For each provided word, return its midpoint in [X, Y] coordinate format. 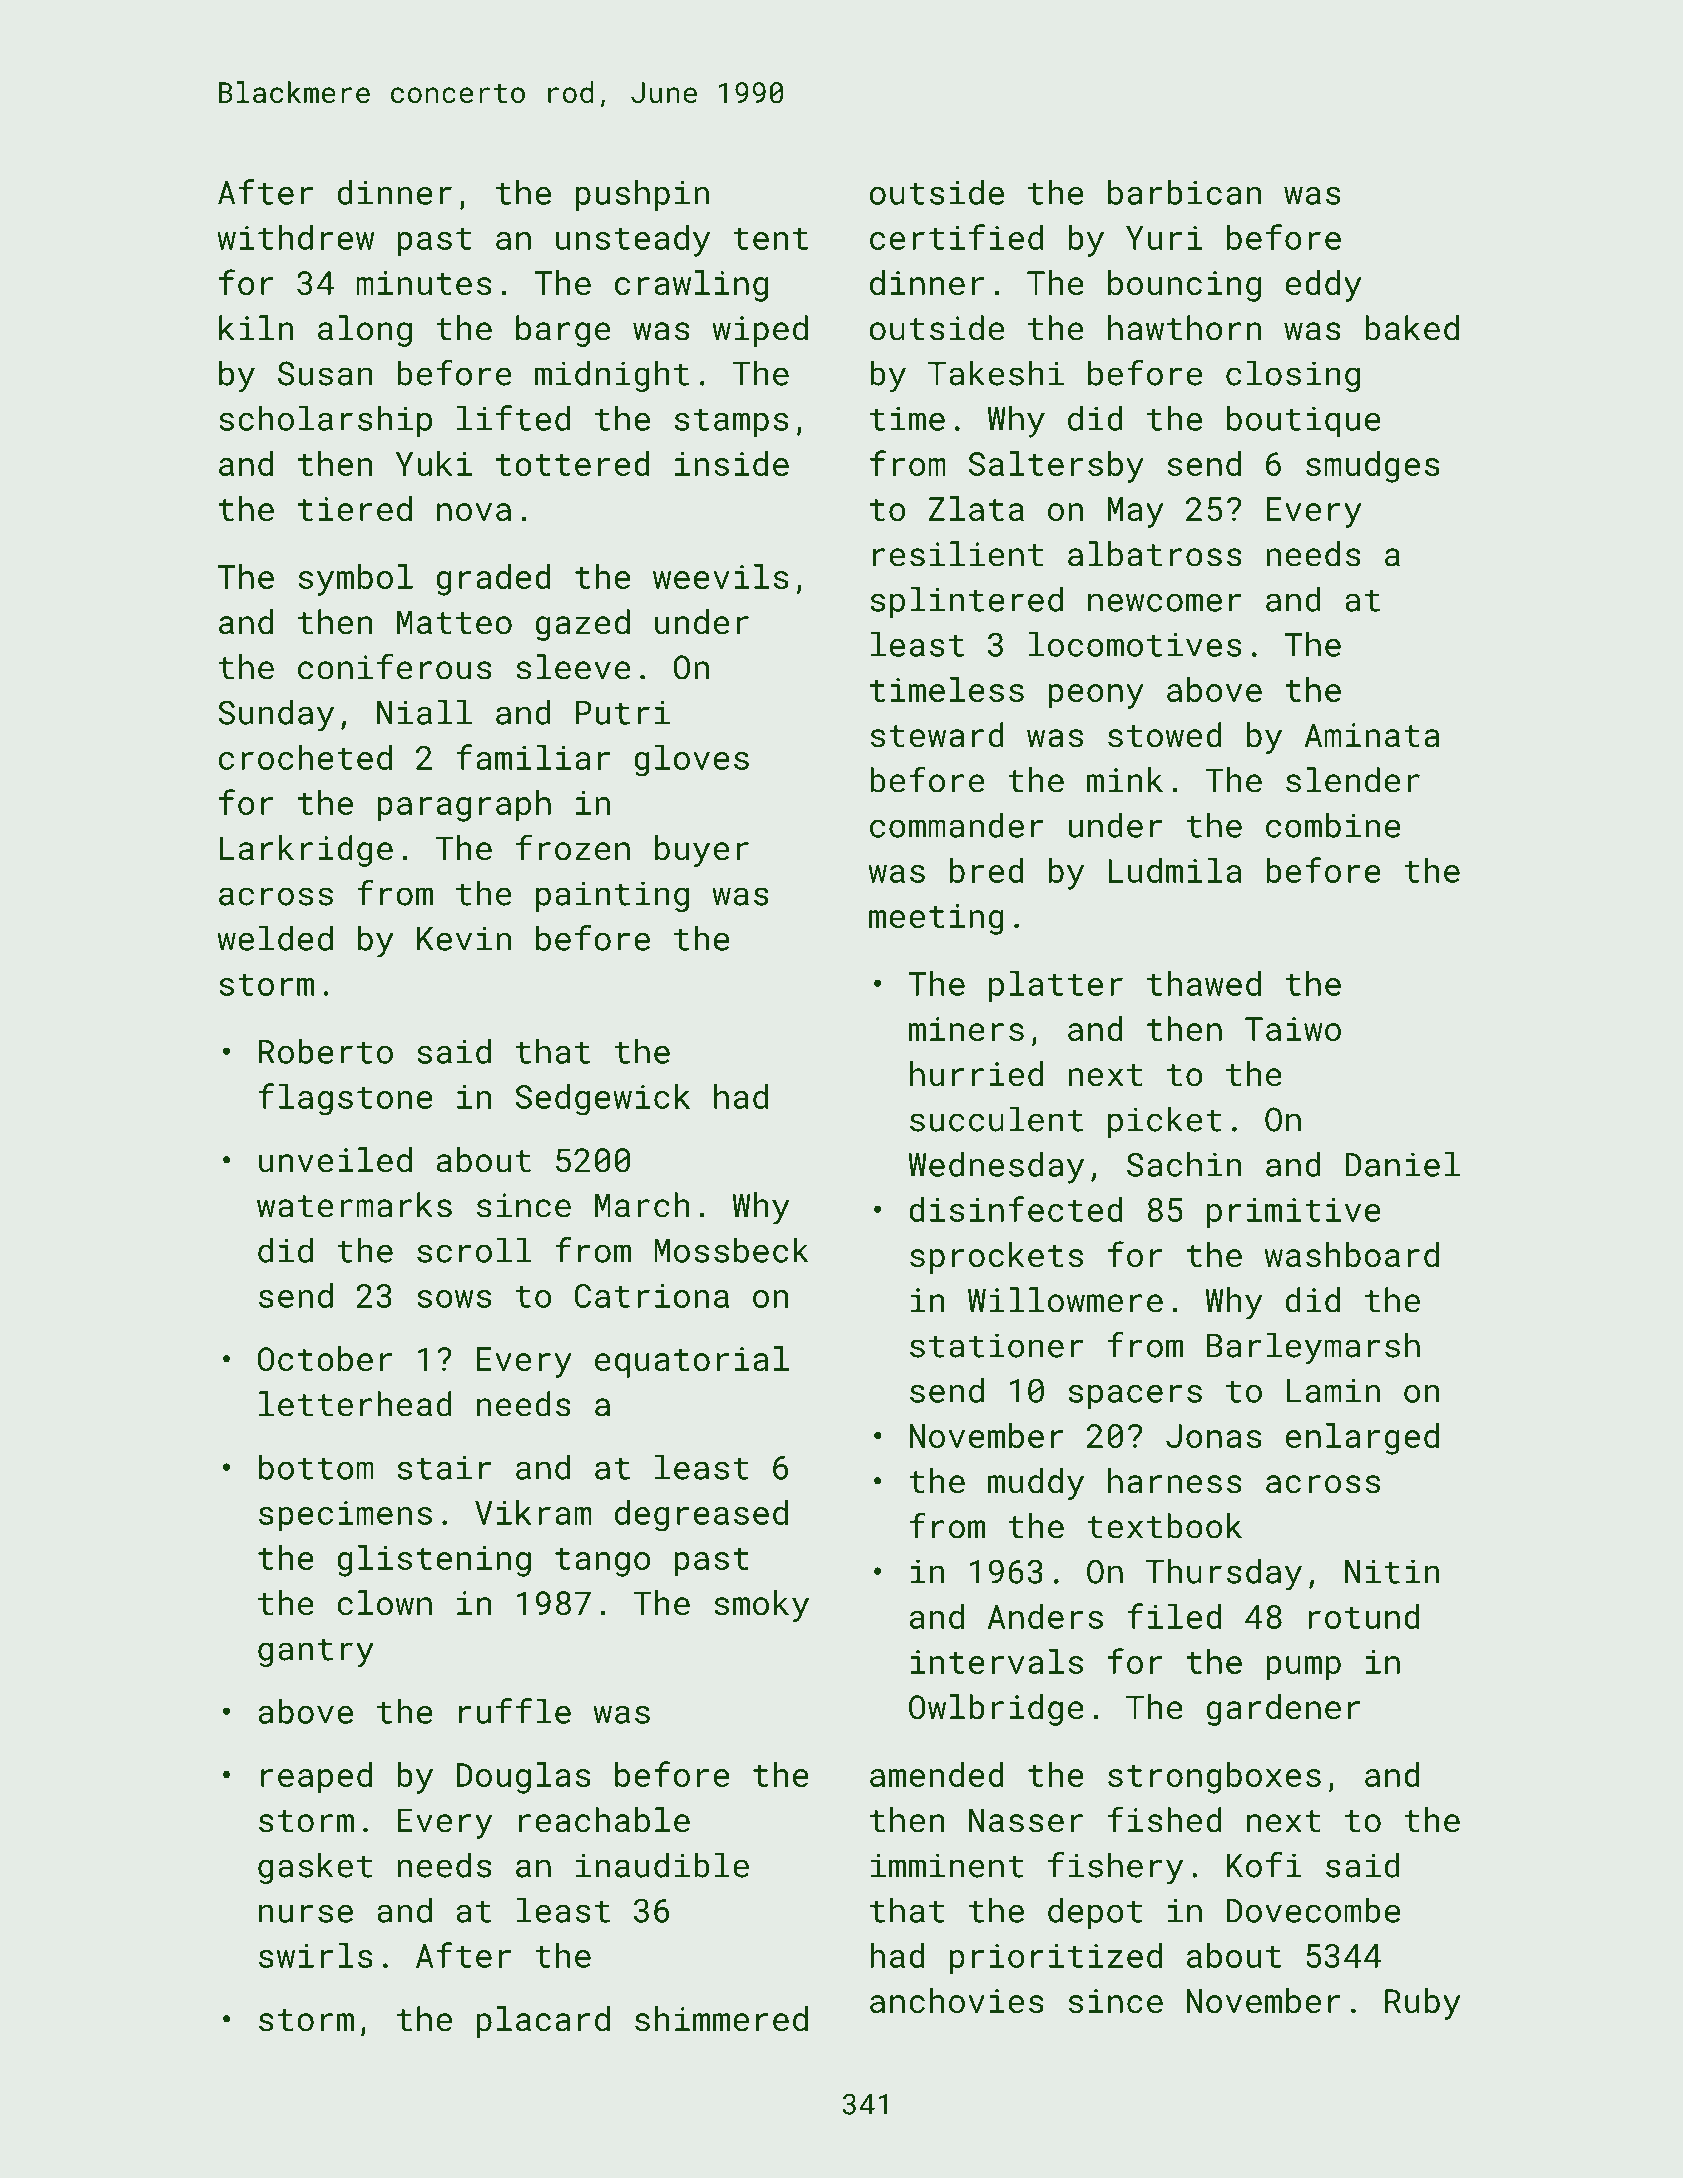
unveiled [335, 1160]
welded [275, 938]
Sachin [1184, 1164]
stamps [732, 423]
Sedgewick [602, 1100]
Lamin [1333, 1391]
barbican [1184, 192]
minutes [424, 283]
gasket [315, 1868]
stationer [996, 1345]
